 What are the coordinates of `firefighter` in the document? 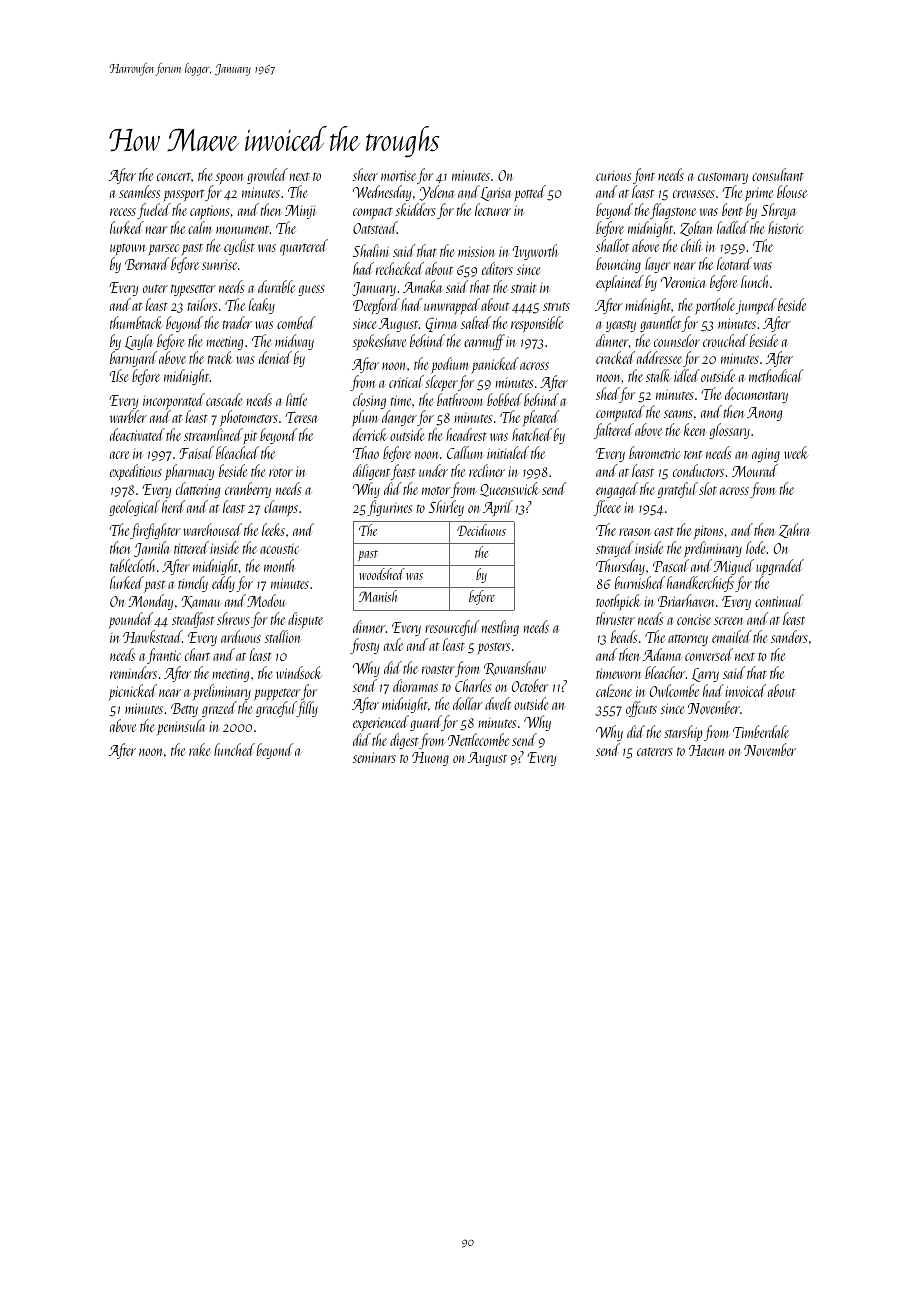 It's located at (155, 531).
